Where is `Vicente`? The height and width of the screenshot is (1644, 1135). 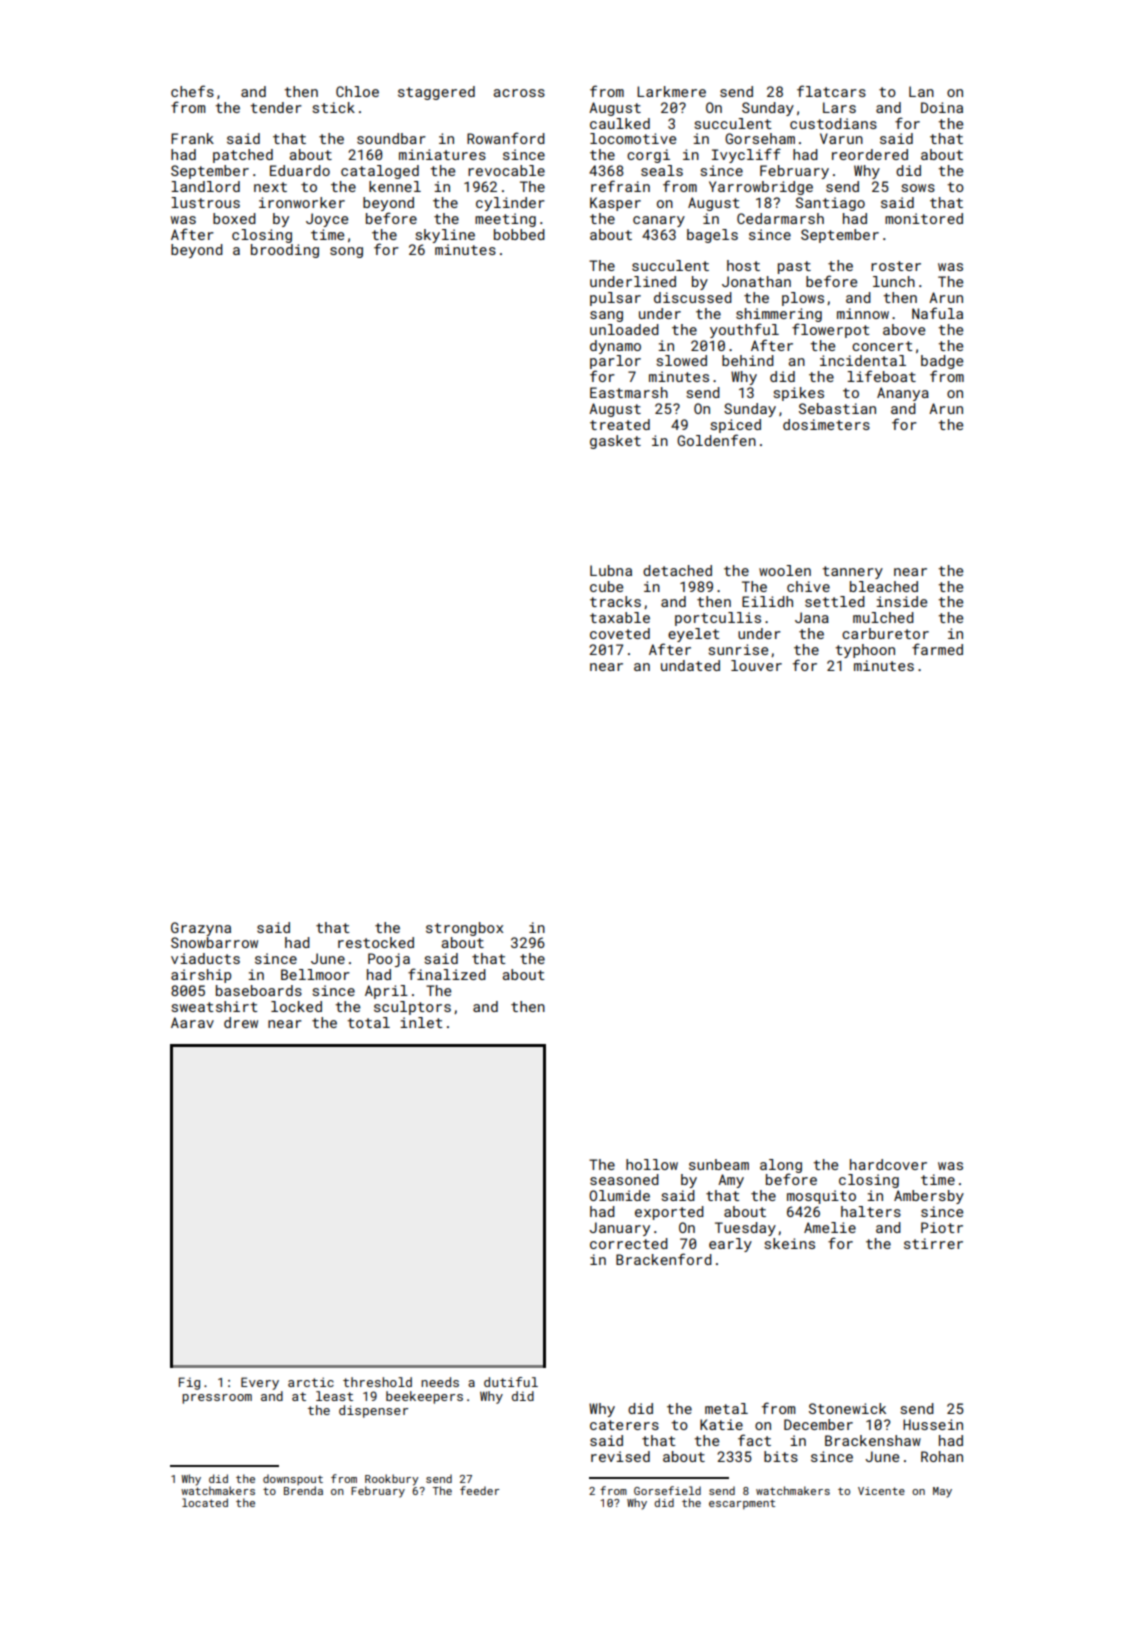 Vicente is located at coordinates (881, 1491).
